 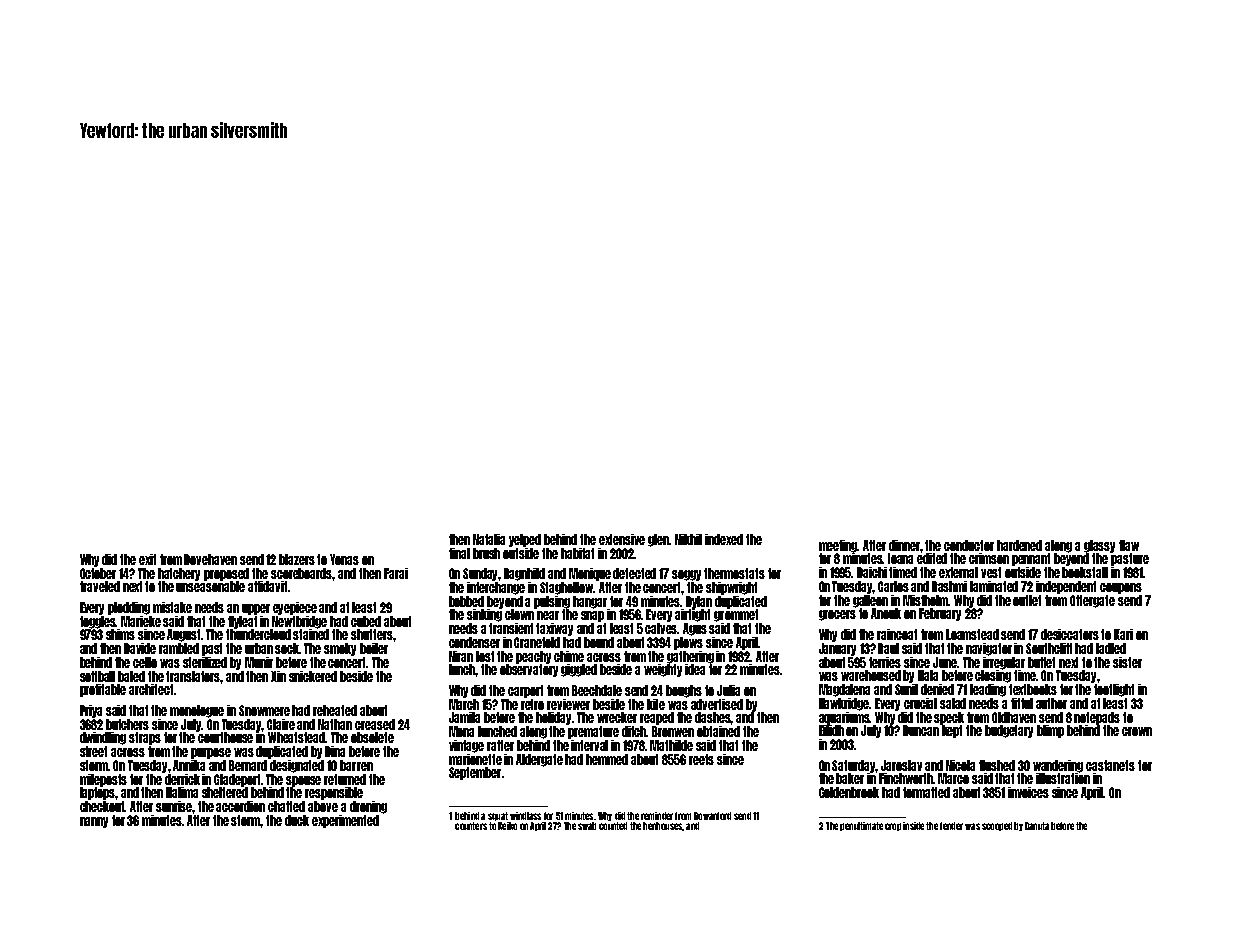 I want to click on swab, so click(x=587, y=826).
